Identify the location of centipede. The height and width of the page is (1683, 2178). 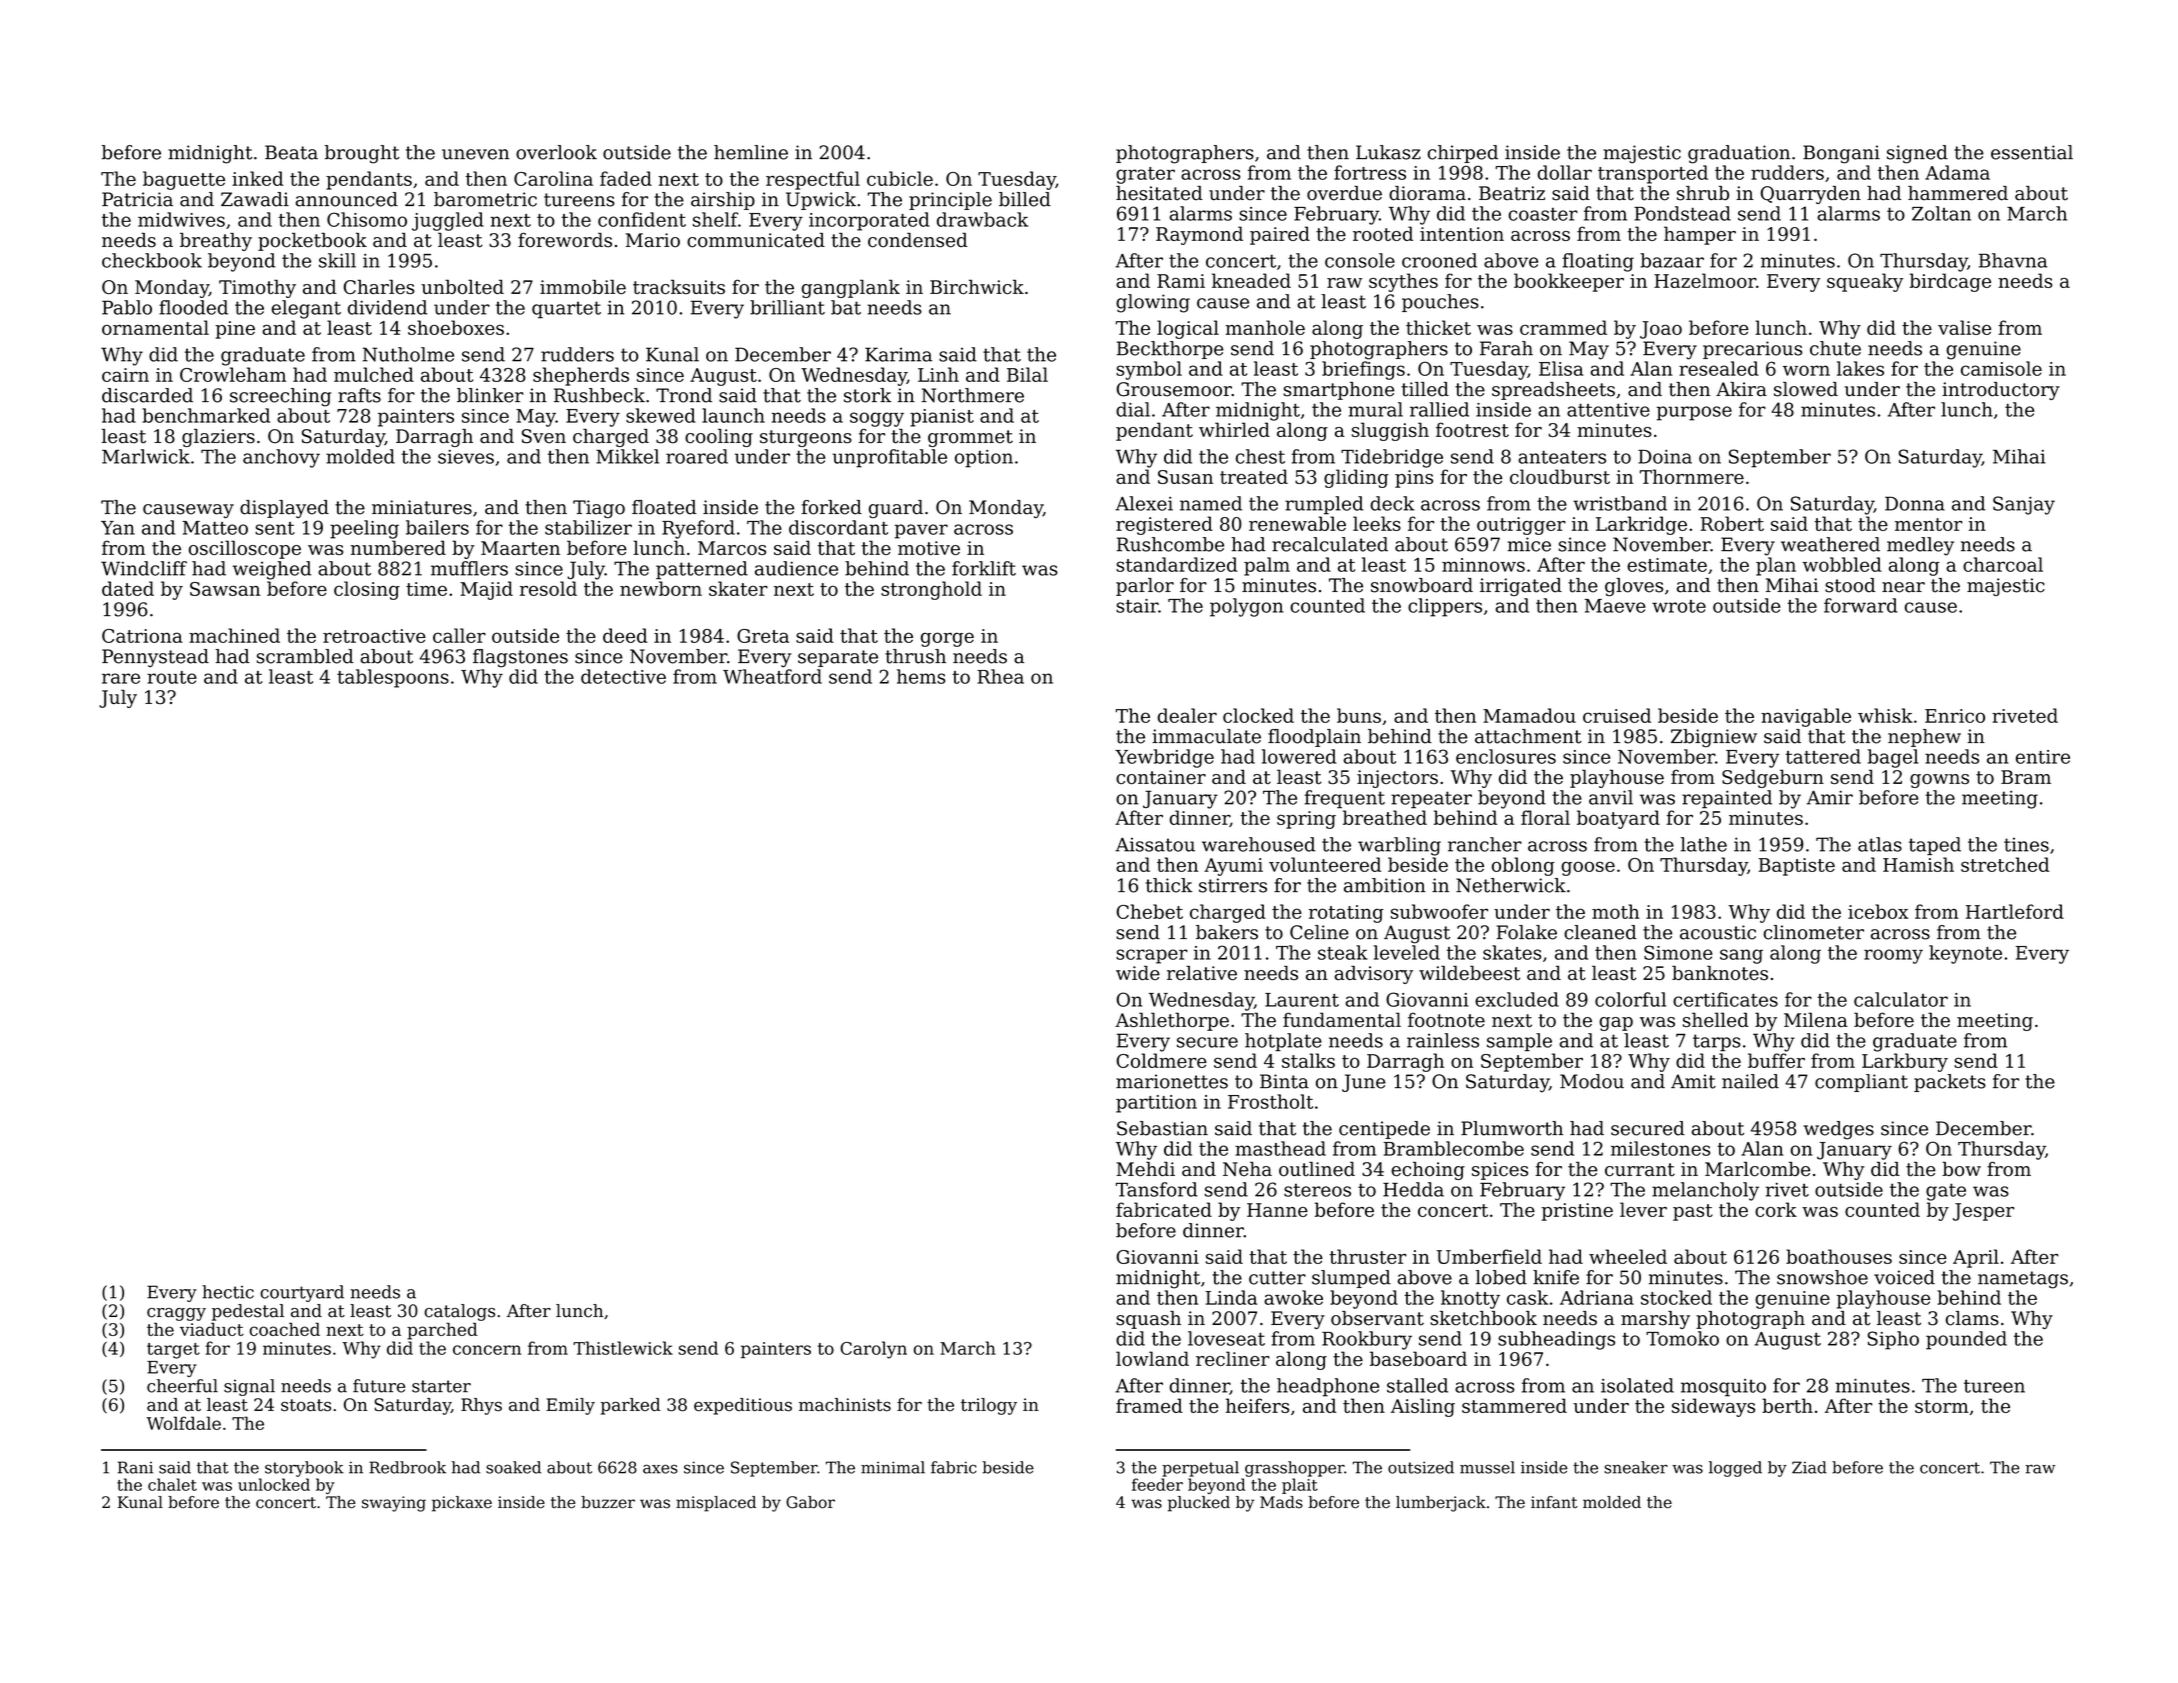
(1384, 1130).
